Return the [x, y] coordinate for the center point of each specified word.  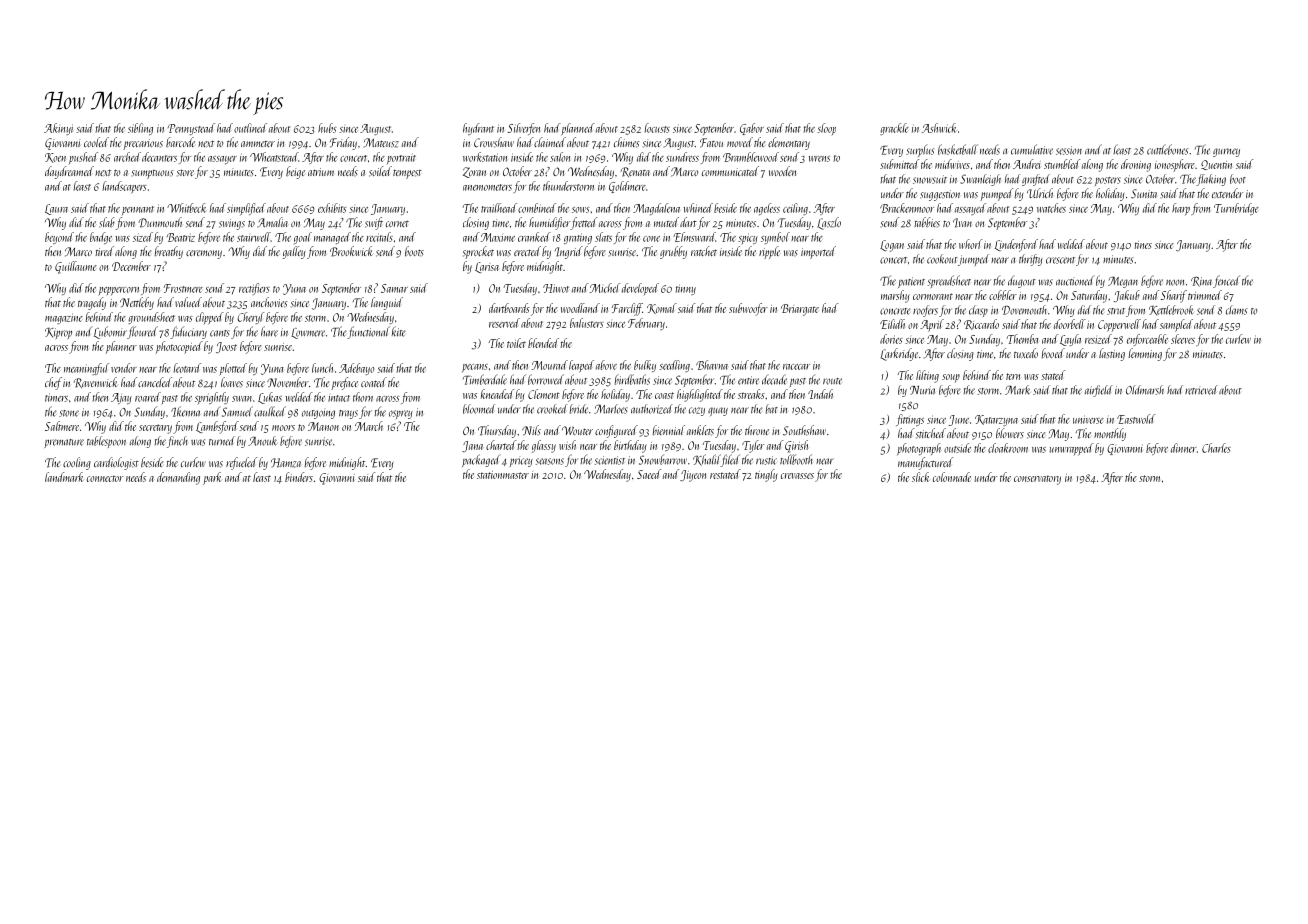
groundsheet [151, 318]
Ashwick [938, 128]
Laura [56, 209]
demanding [178, 478]
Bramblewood [751, 157]
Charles [1216, 448]
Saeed [649, 474]
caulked [270, 411]
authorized [651, 409]
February [646, 324]
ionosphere [1175, 165]
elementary [789, 143]
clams [1236, 310]
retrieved [1201, 390]
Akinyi [58, 129]
